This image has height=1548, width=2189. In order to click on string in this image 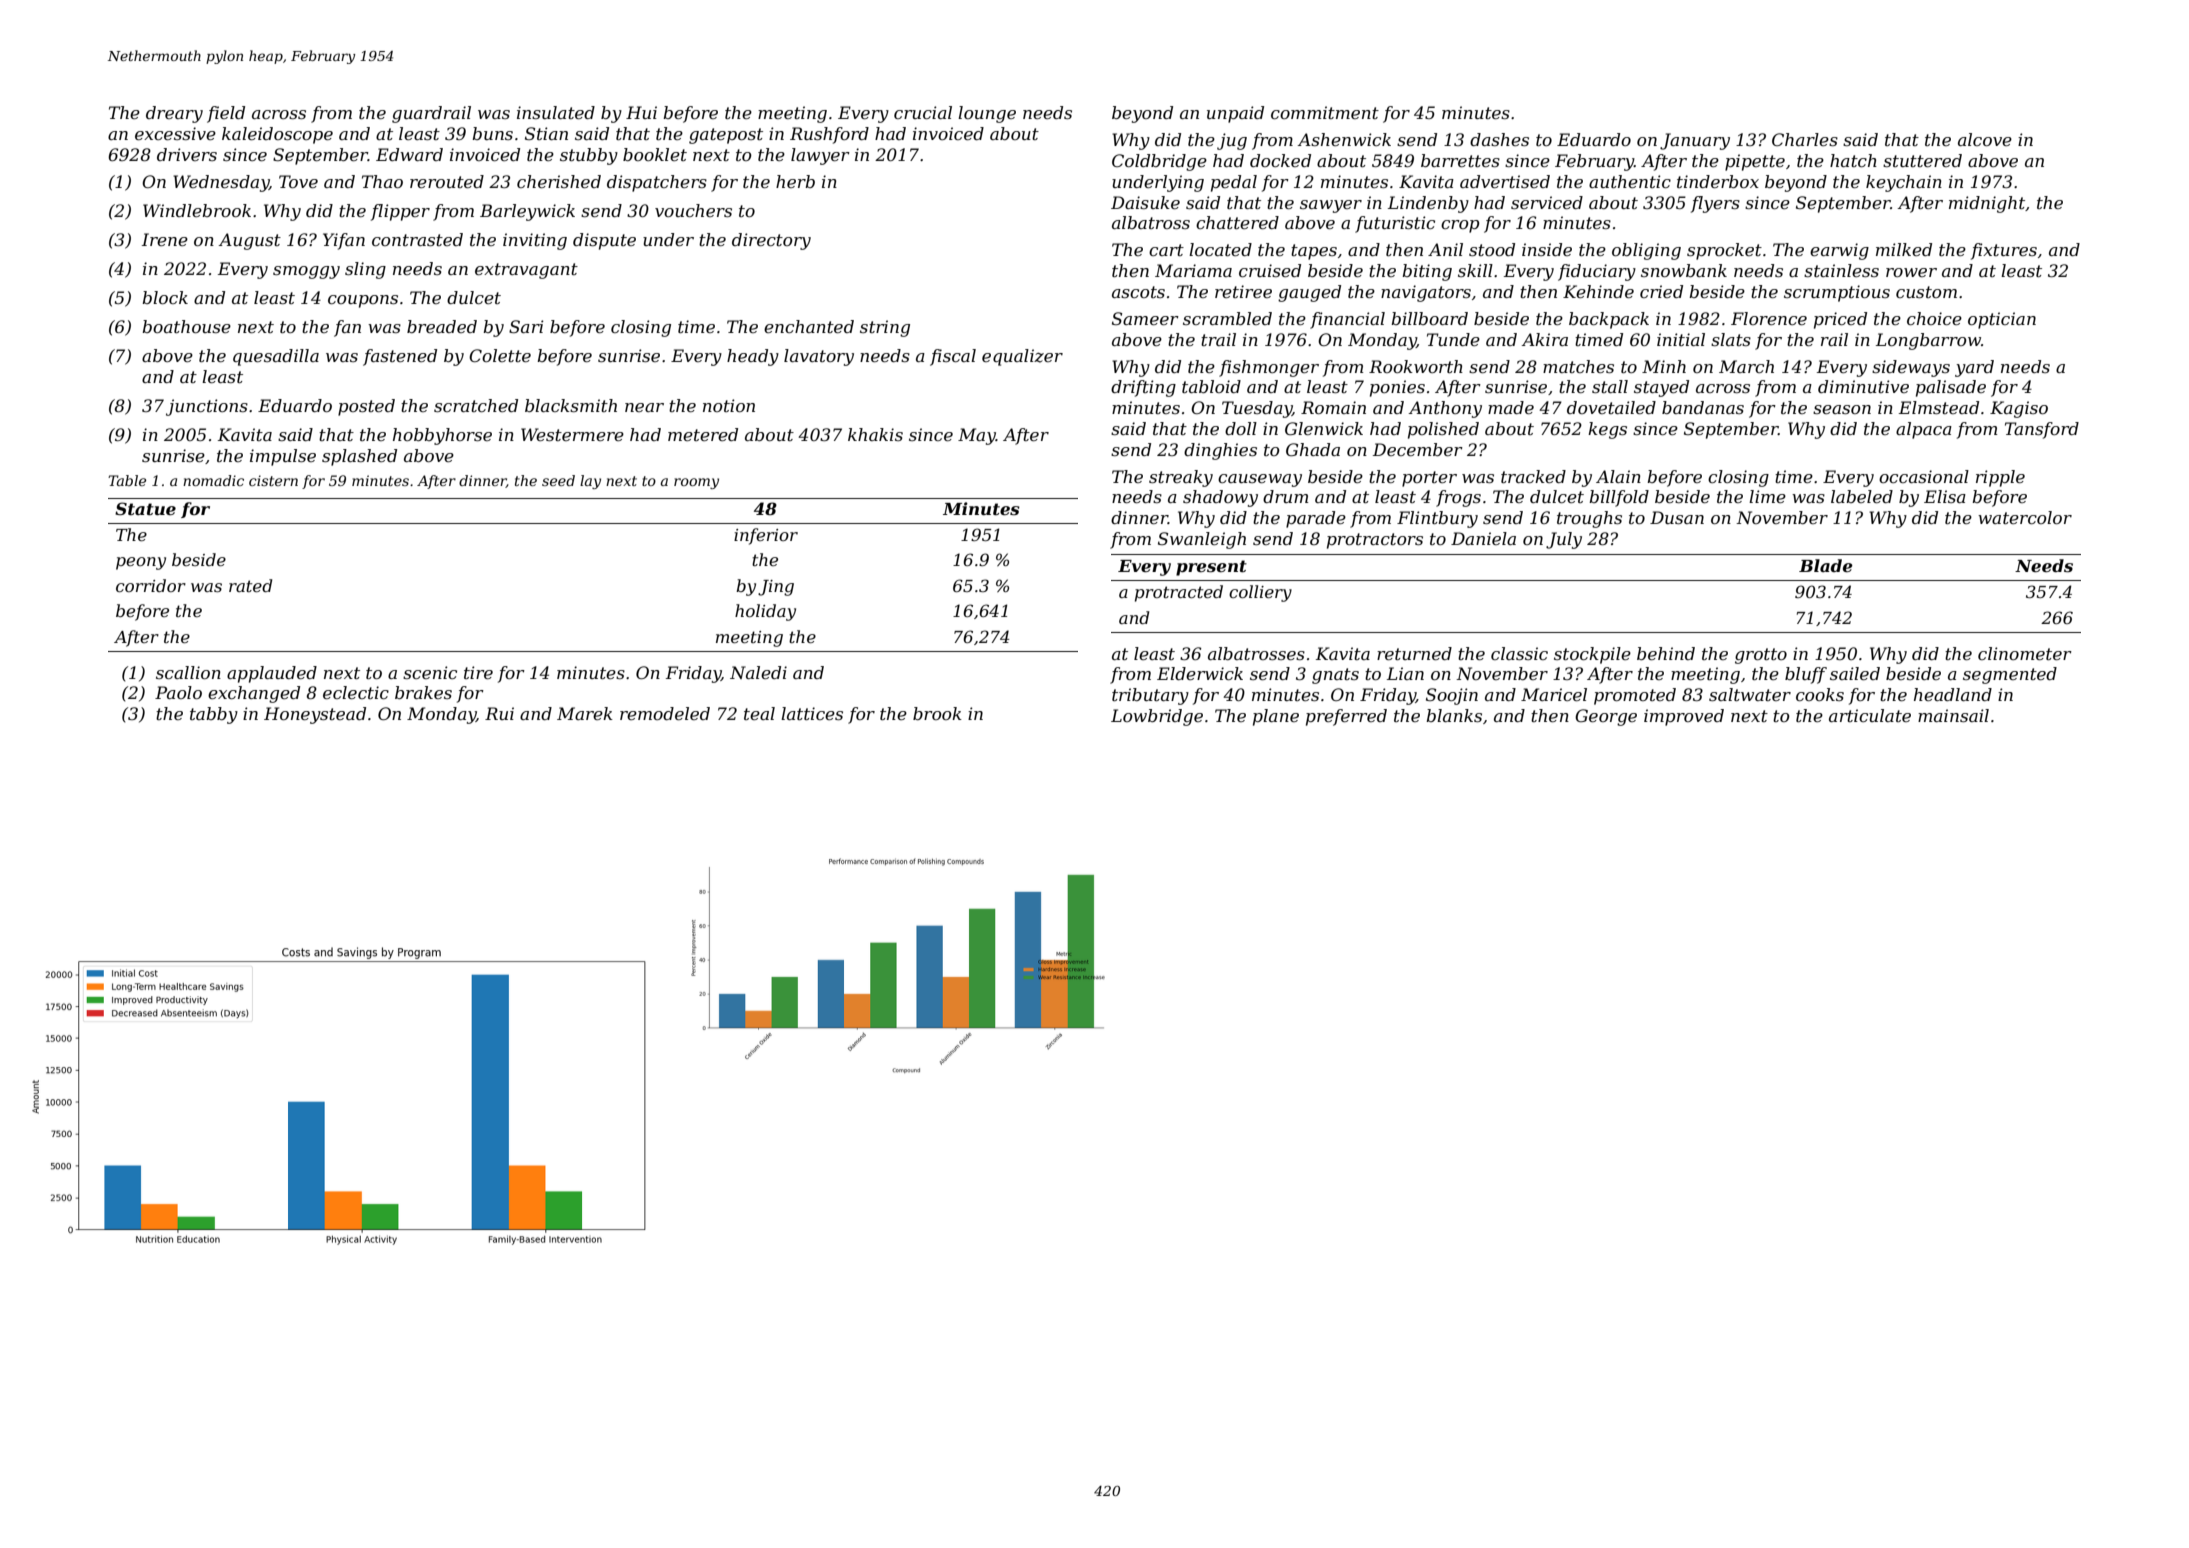, I will do `click(885, 328)`.
